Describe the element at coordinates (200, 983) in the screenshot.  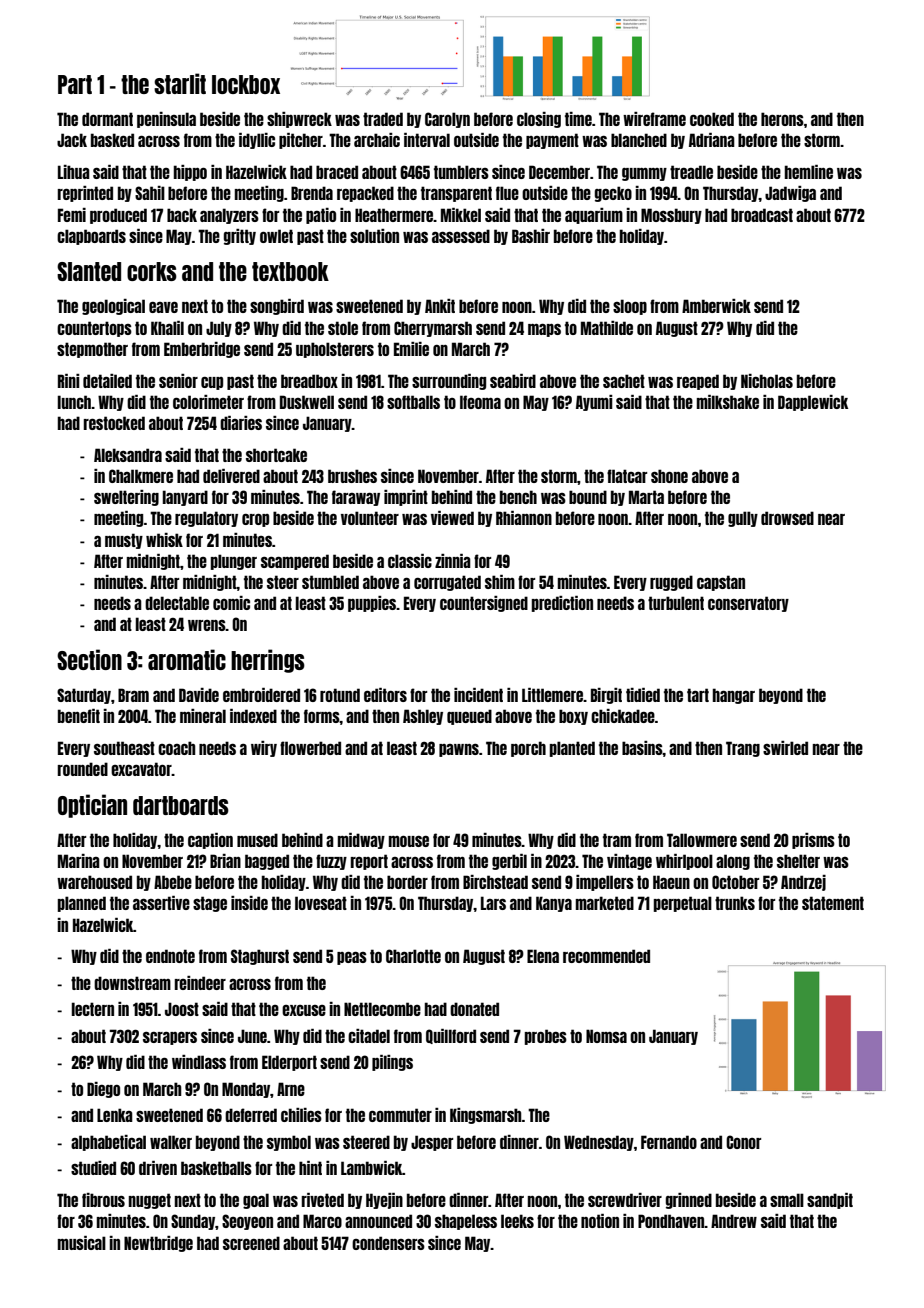
I see `reindeer` at that location.
